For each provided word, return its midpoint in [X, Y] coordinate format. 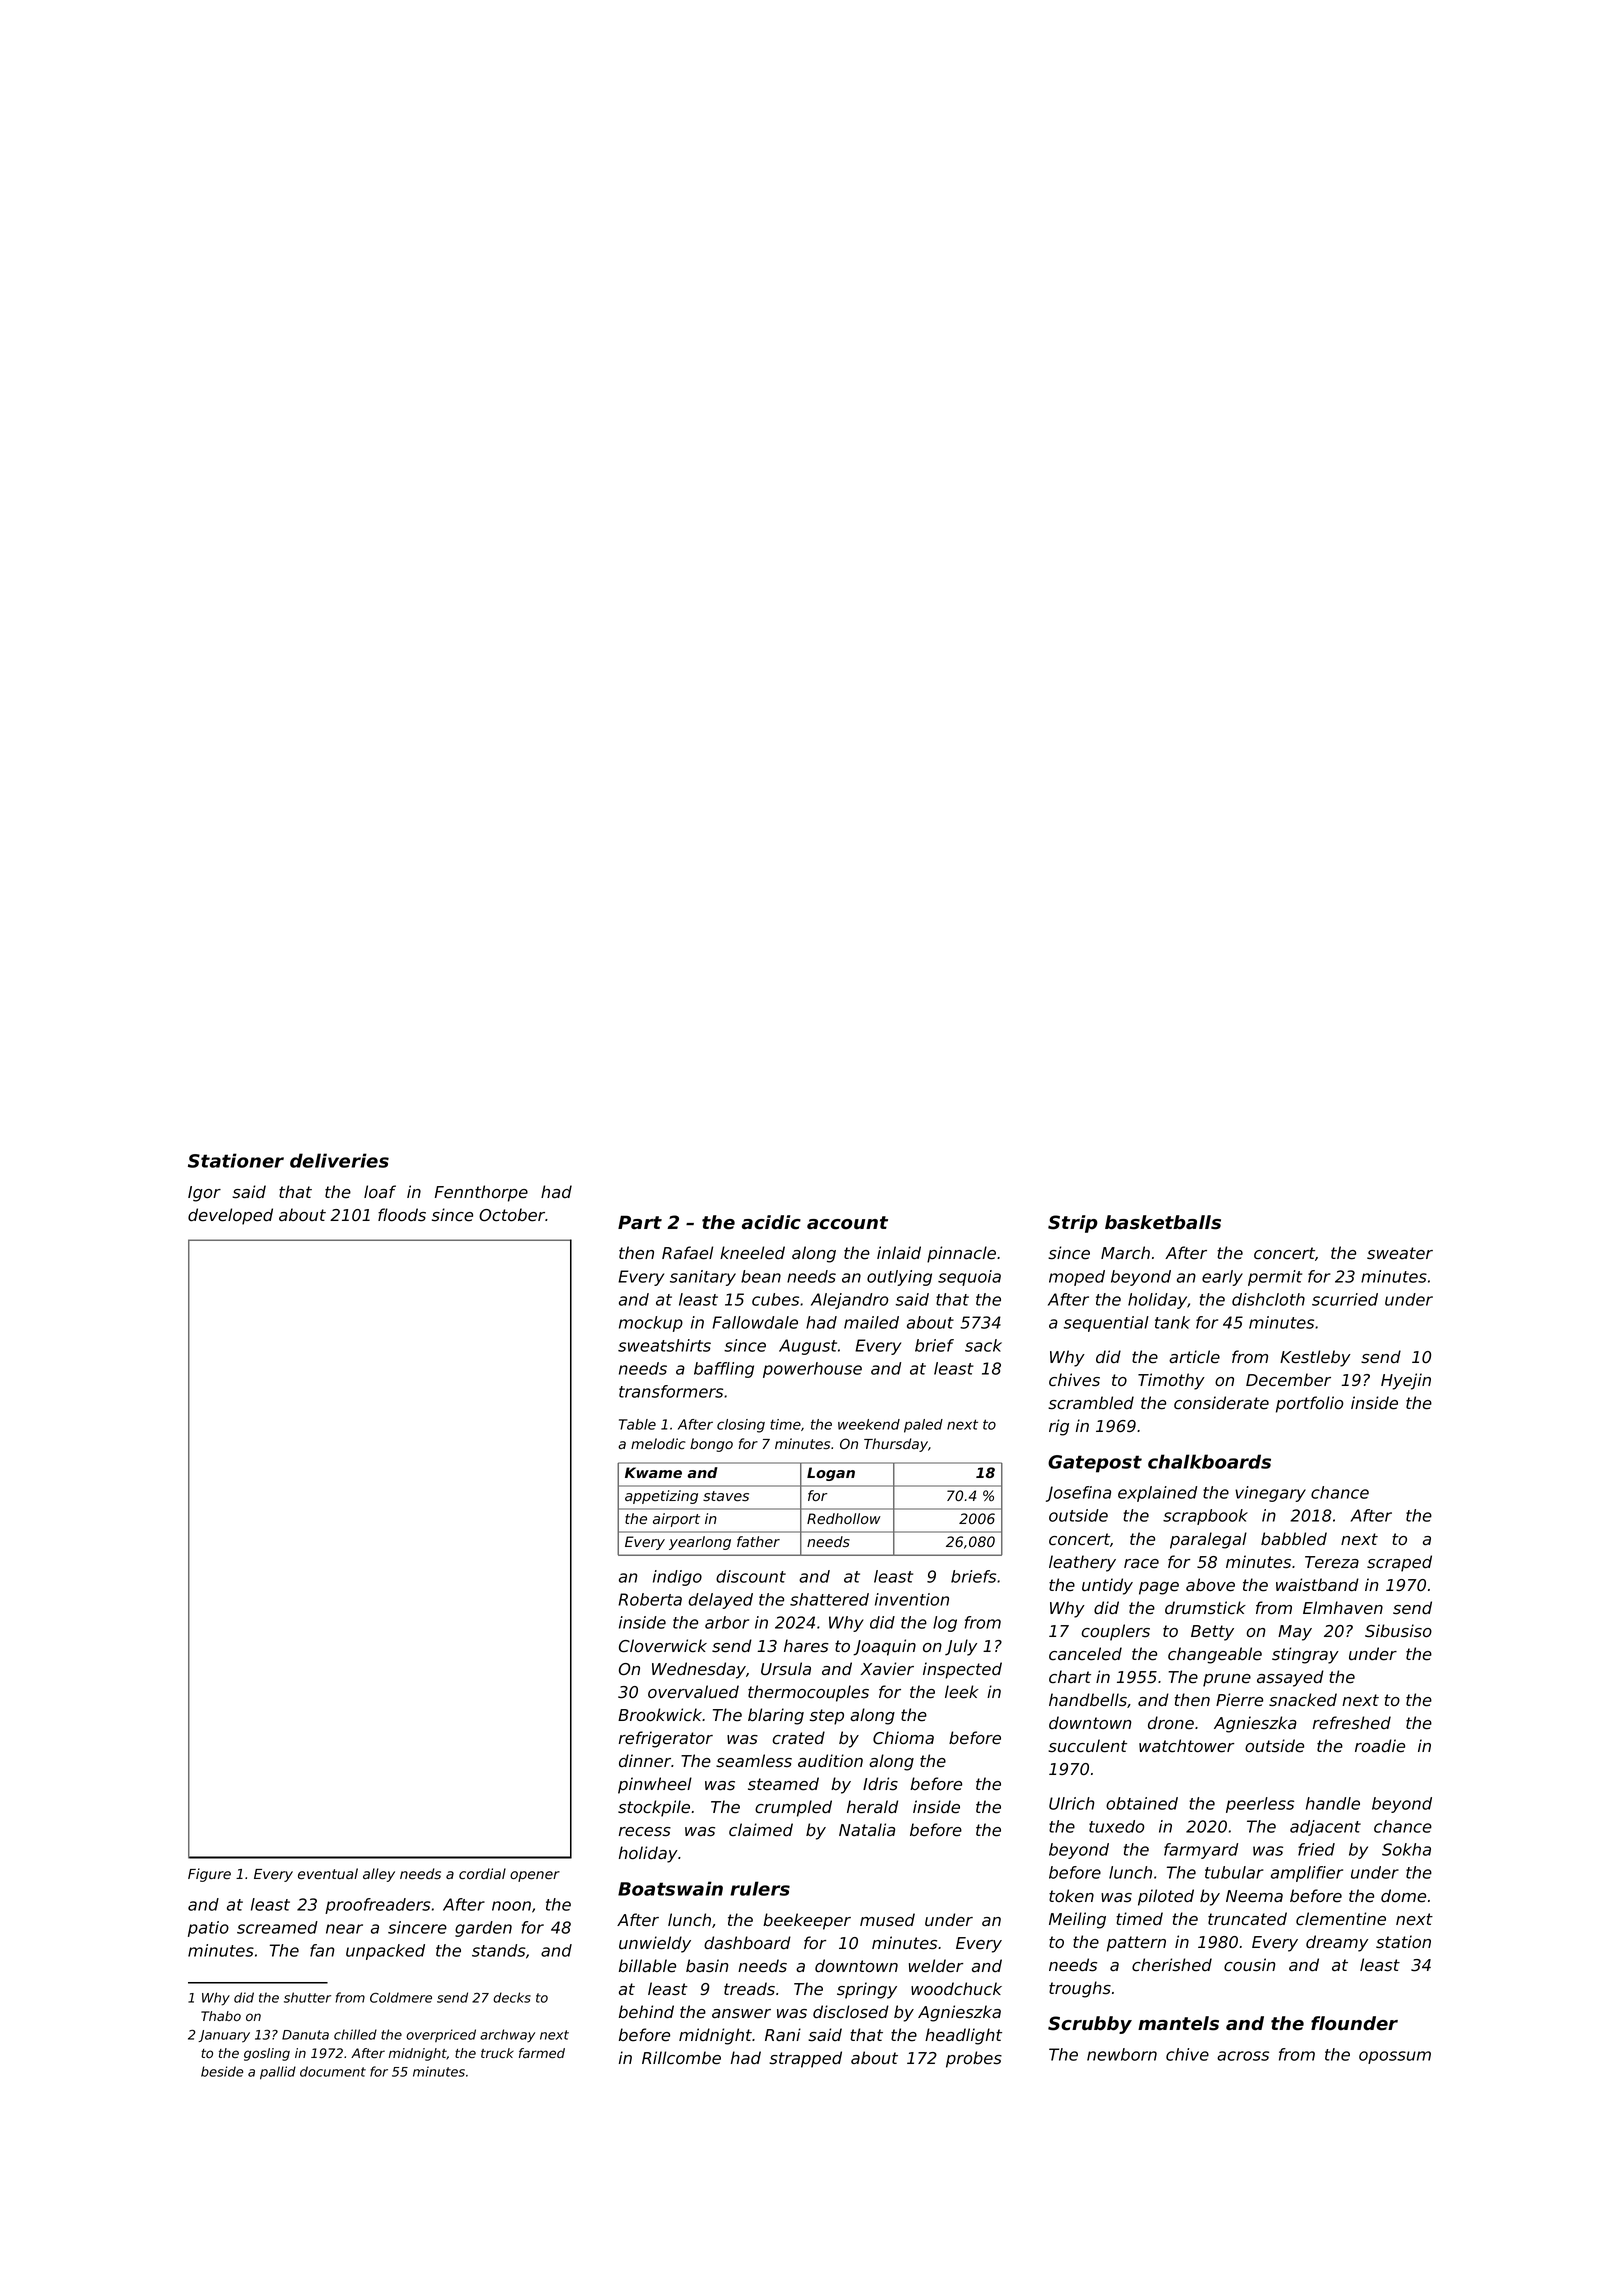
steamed [783, 1784]
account [847, 1223]
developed [230, 1216]
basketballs [1163, 1222]
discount [751, 1576]
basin [707, 1966]
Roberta [650, 1599]
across [1243, 2056]
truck [497, 2053]
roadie [1380, 1746]
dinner [645, 1761]
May [1295, 1633]
